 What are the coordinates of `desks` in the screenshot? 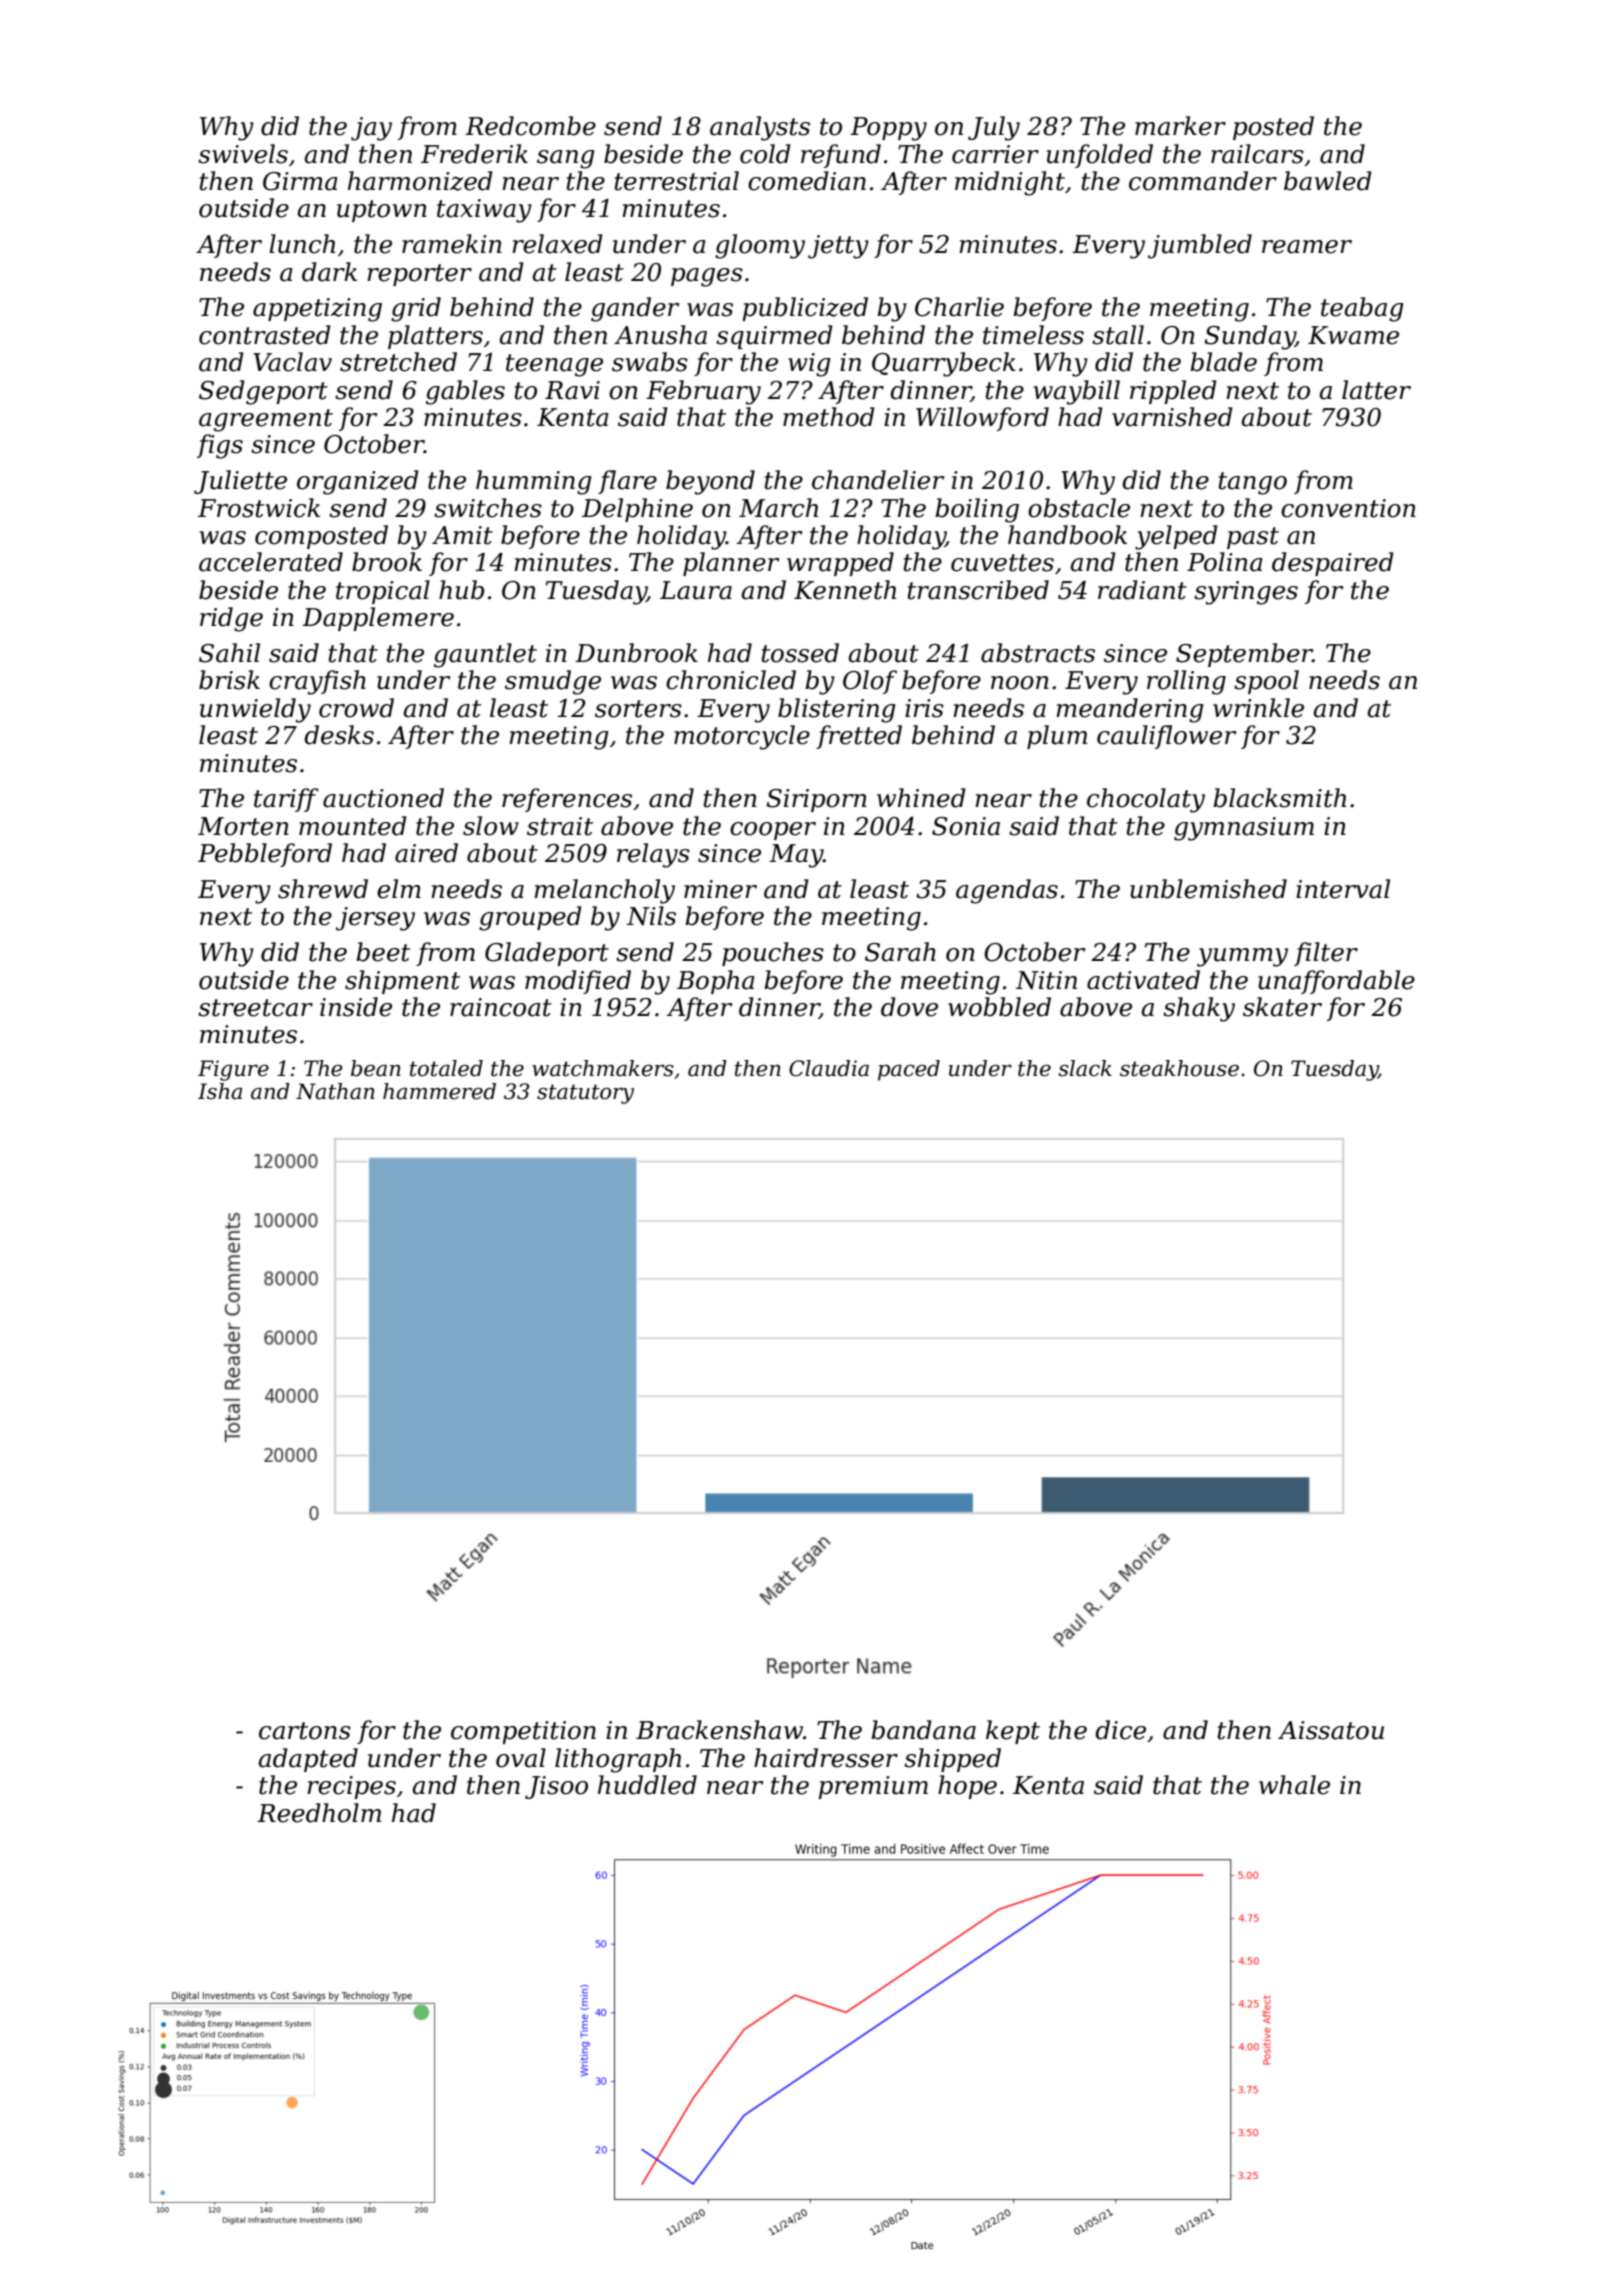 It's located at (339, 735).
